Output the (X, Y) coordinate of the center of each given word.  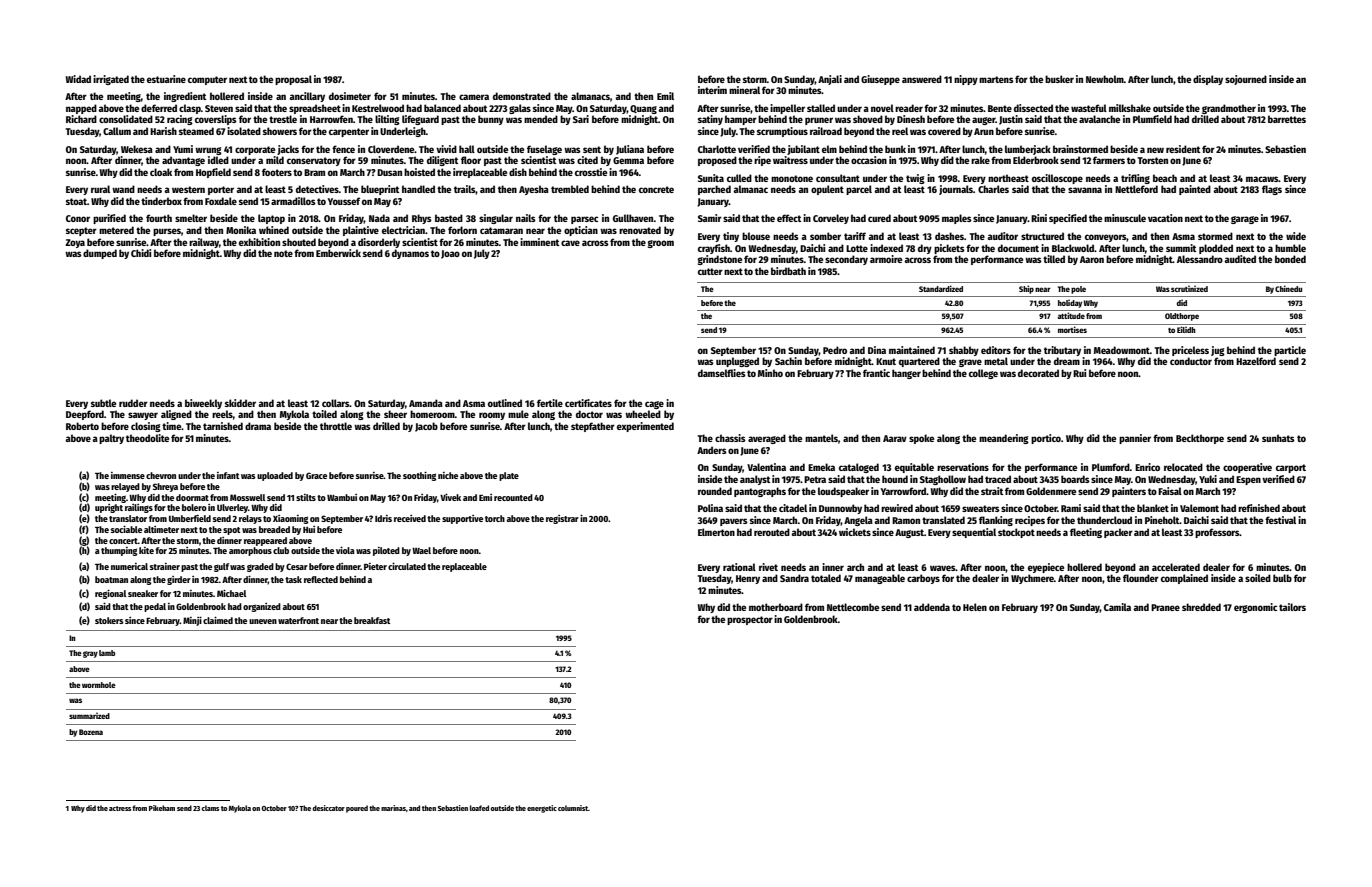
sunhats (1278, 438)
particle (1290, 351)
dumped (100, 254)
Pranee (1165, 607)
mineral (744, 90)
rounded (715, 491)
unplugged (737, 362)
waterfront (298, 620)
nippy (966, 80)
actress (120, 808)
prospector (750, 620)
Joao (450, 254)
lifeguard (420, 120)
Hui (309, 529)
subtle (103, 403)
